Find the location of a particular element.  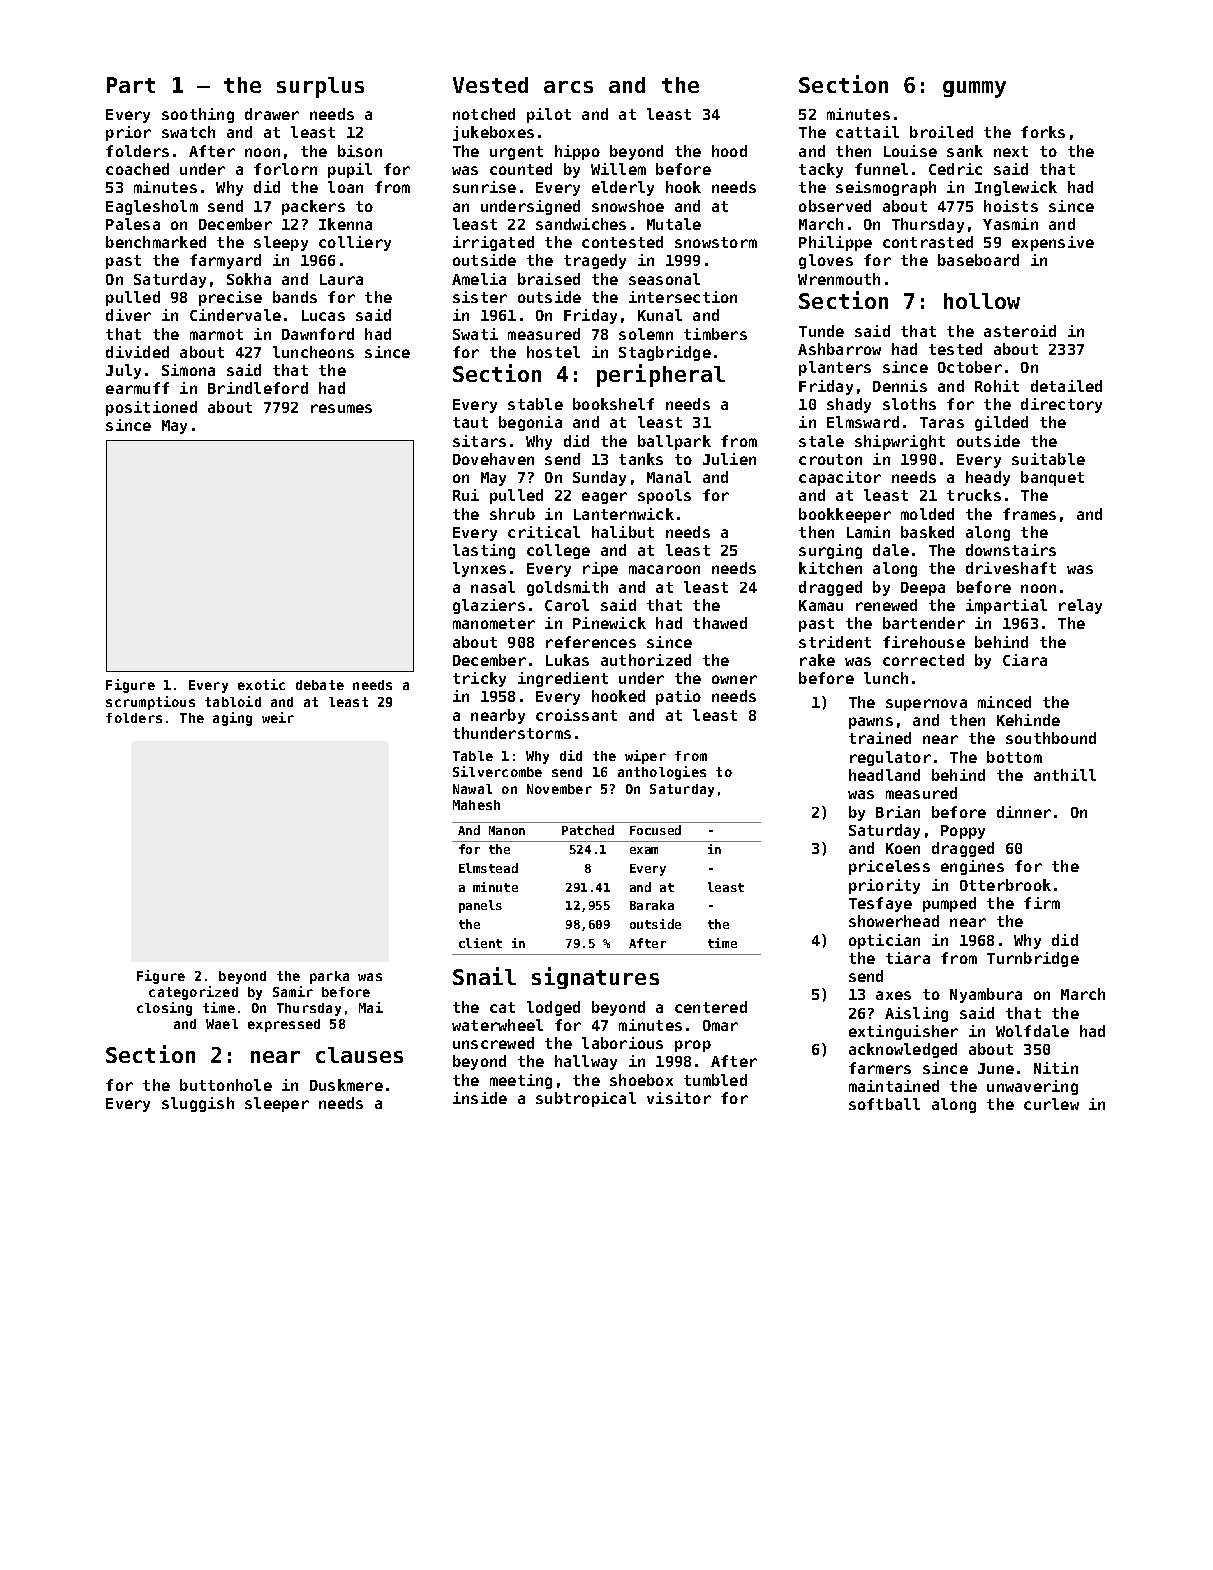

gummy is located at coordinates (974, 89).
